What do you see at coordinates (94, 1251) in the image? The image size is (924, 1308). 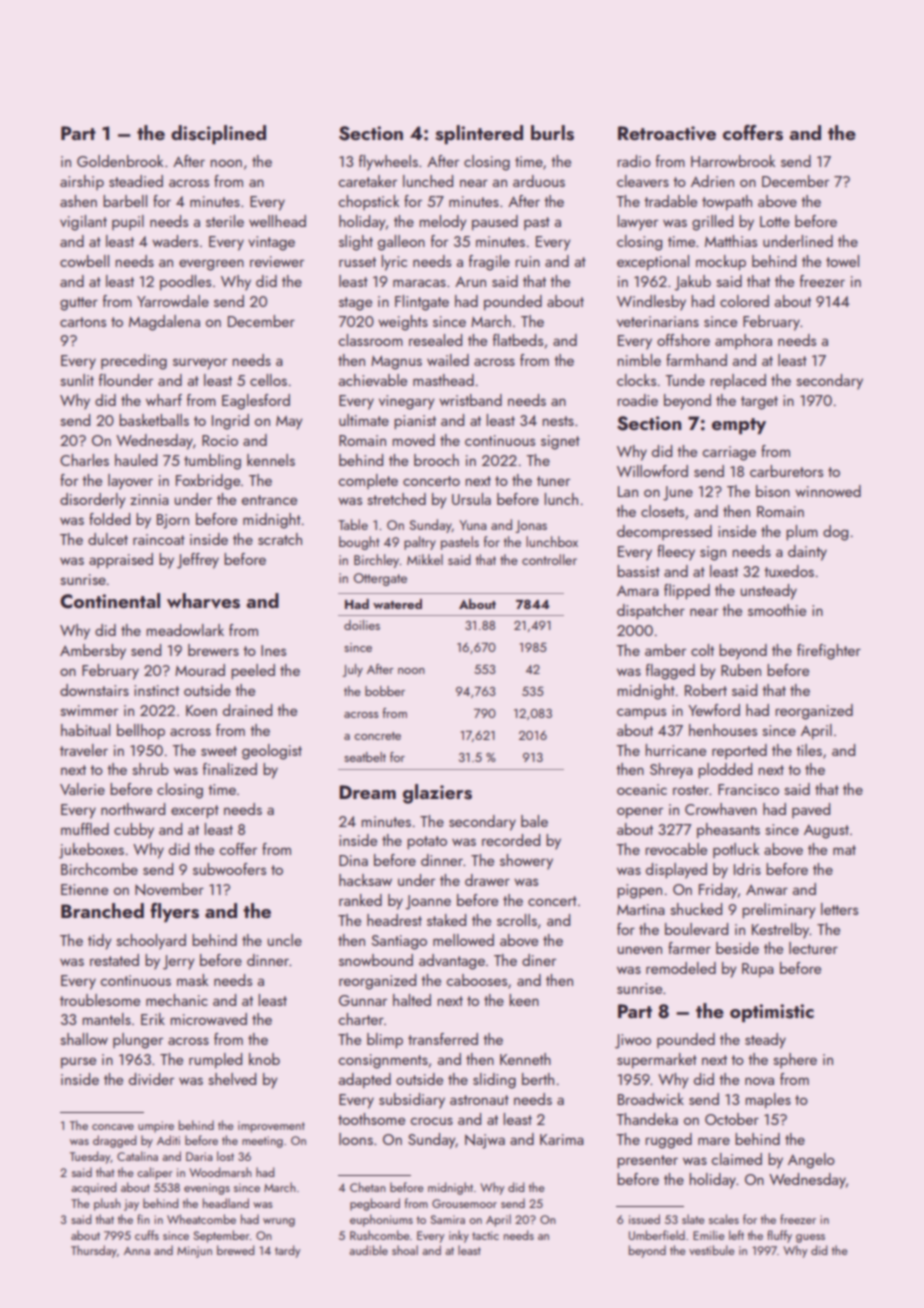 I see `Thursday` at bounding box center [94, 1251].
